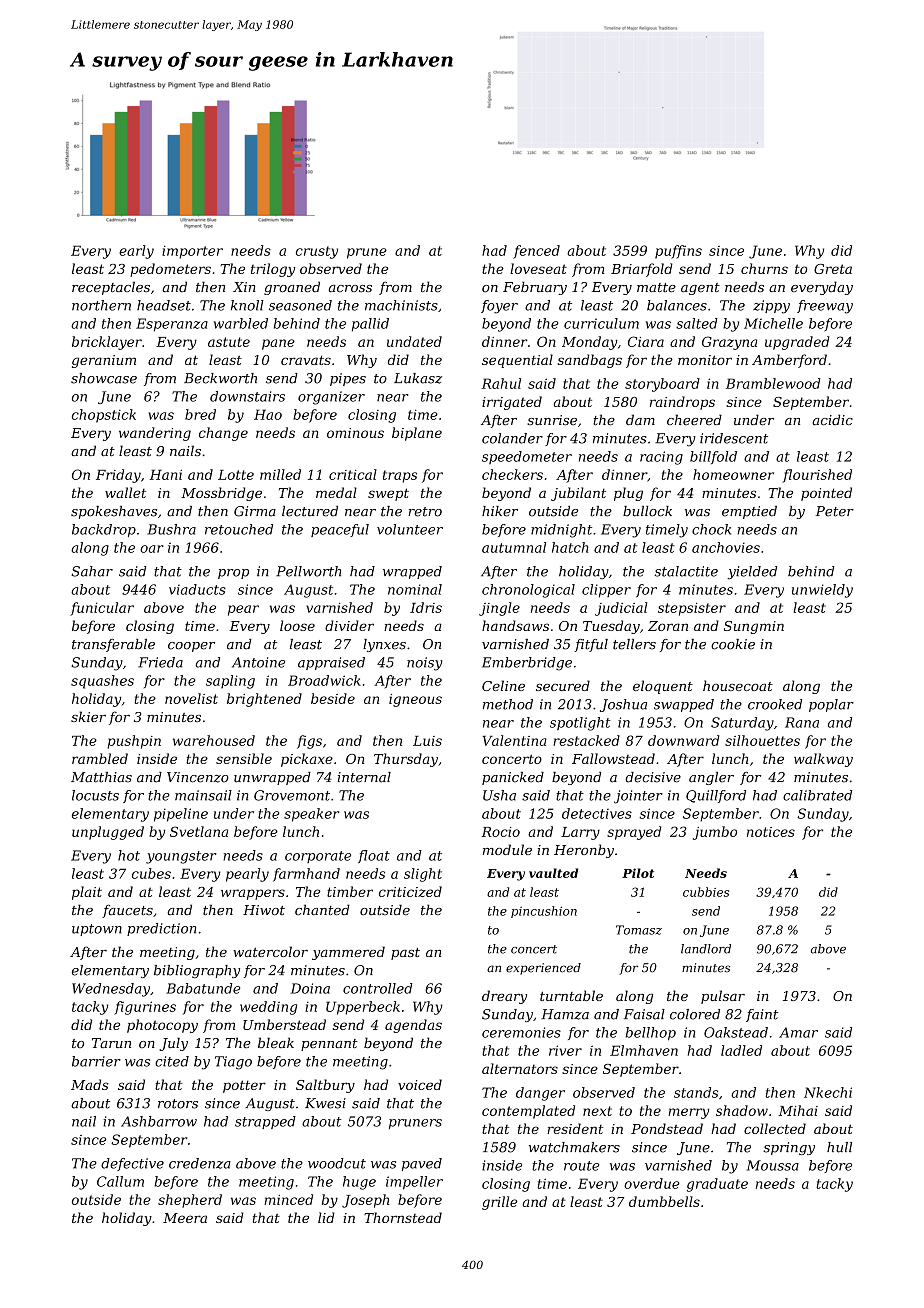 The width and height of the screenshot is (924, 1308). Describe the element at coordinates (214, 740) in the screenshot. I see `warehoused` at that location.
